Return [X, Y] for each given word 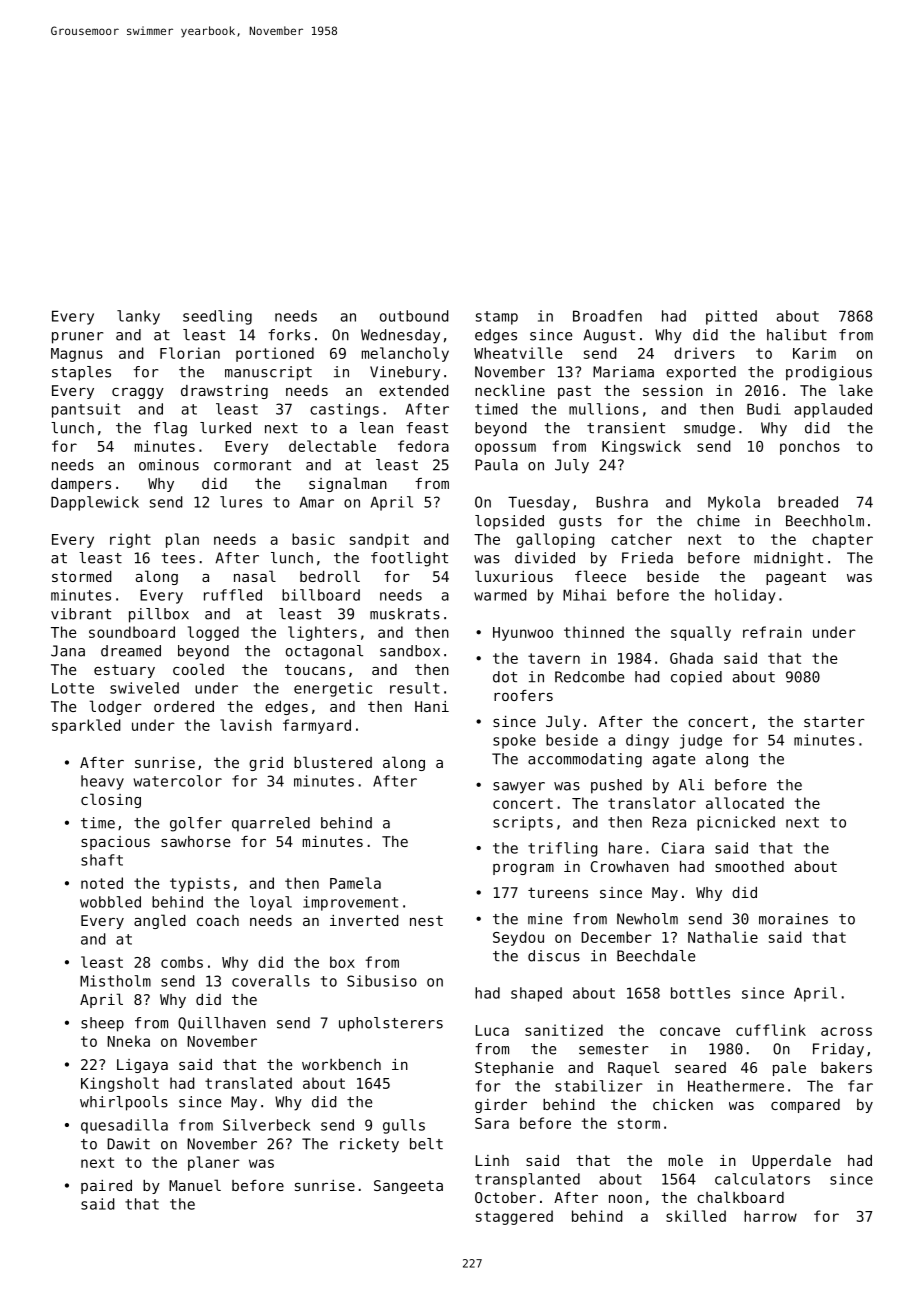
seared [700, 1067]
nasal [255, 576]
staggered [514, 1217]
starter [834, 721]
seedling [217, 317]
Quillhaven [222, 1023]
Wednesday [400, 336]
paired [106, 1187]
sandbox [410, 651]
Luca [492, 1030]
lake [856, 390]
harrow [770, 1216]
